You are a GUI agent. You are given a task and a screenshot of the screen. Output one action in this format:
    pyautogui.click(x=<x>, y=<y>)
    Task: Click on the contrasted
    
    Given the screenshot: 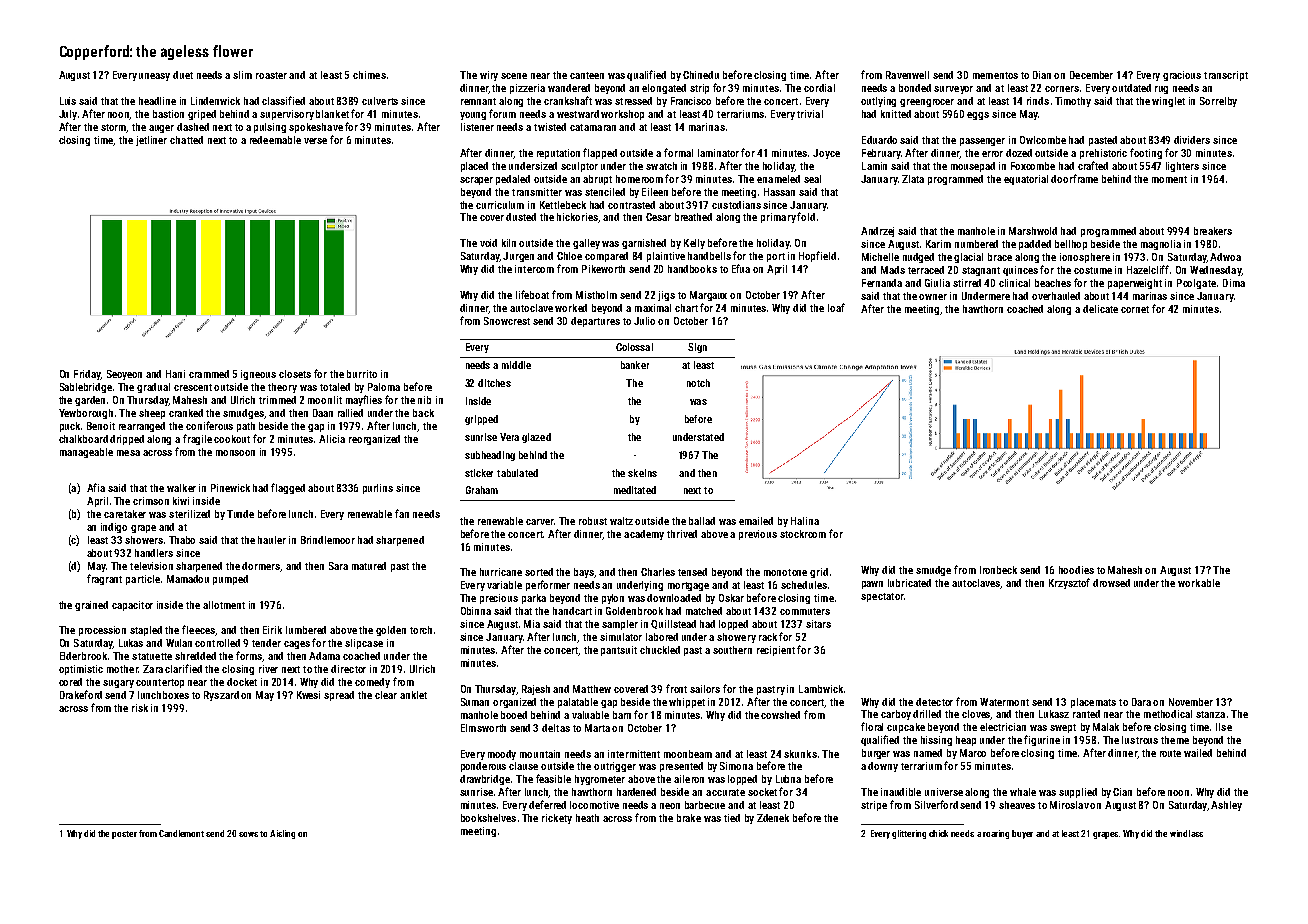 What is the action you would take?
    pyautogui.click(x=631, y=205)
